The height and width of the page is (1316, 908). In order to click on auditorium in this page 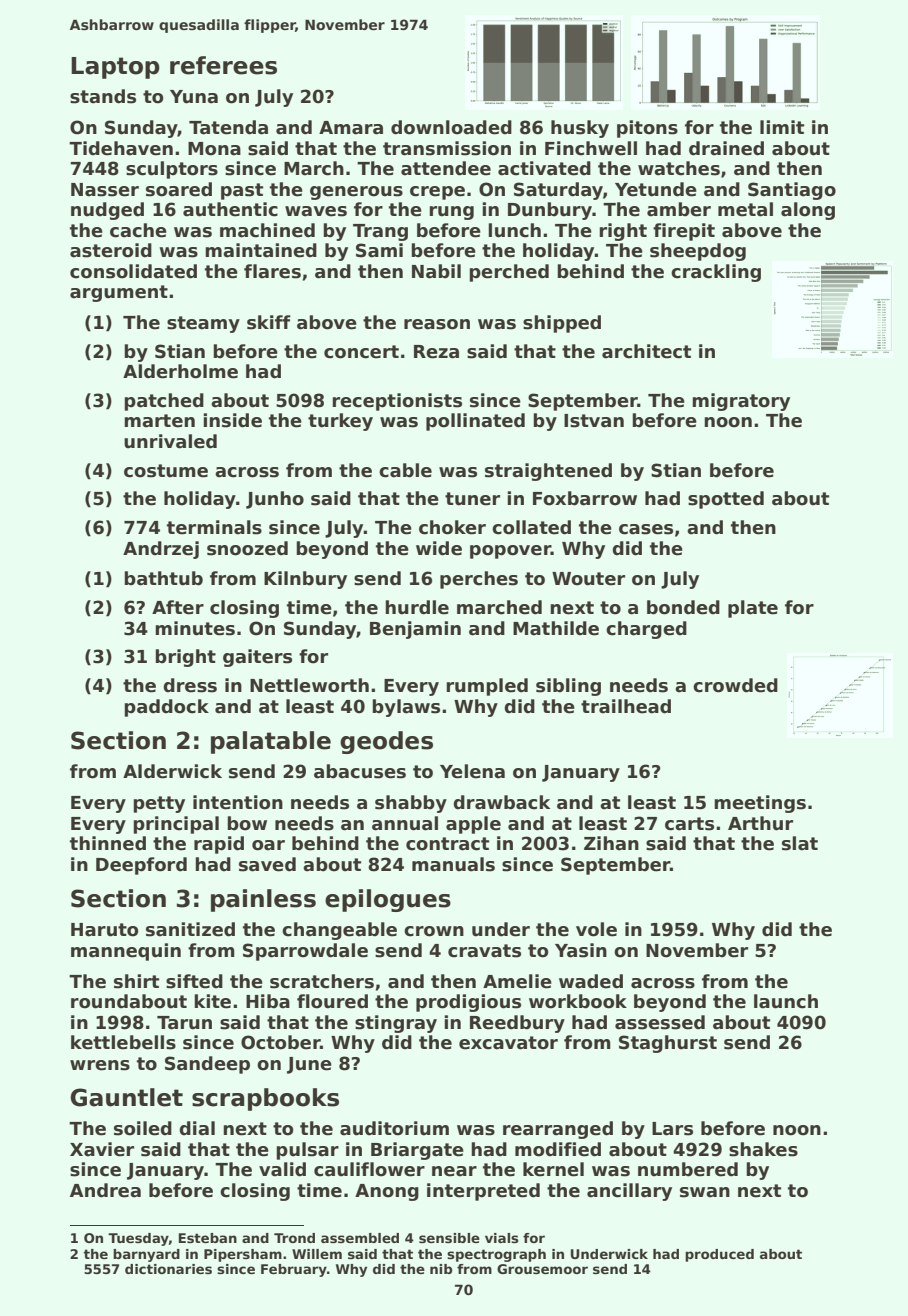, I will do `click(394, 1128)`.
